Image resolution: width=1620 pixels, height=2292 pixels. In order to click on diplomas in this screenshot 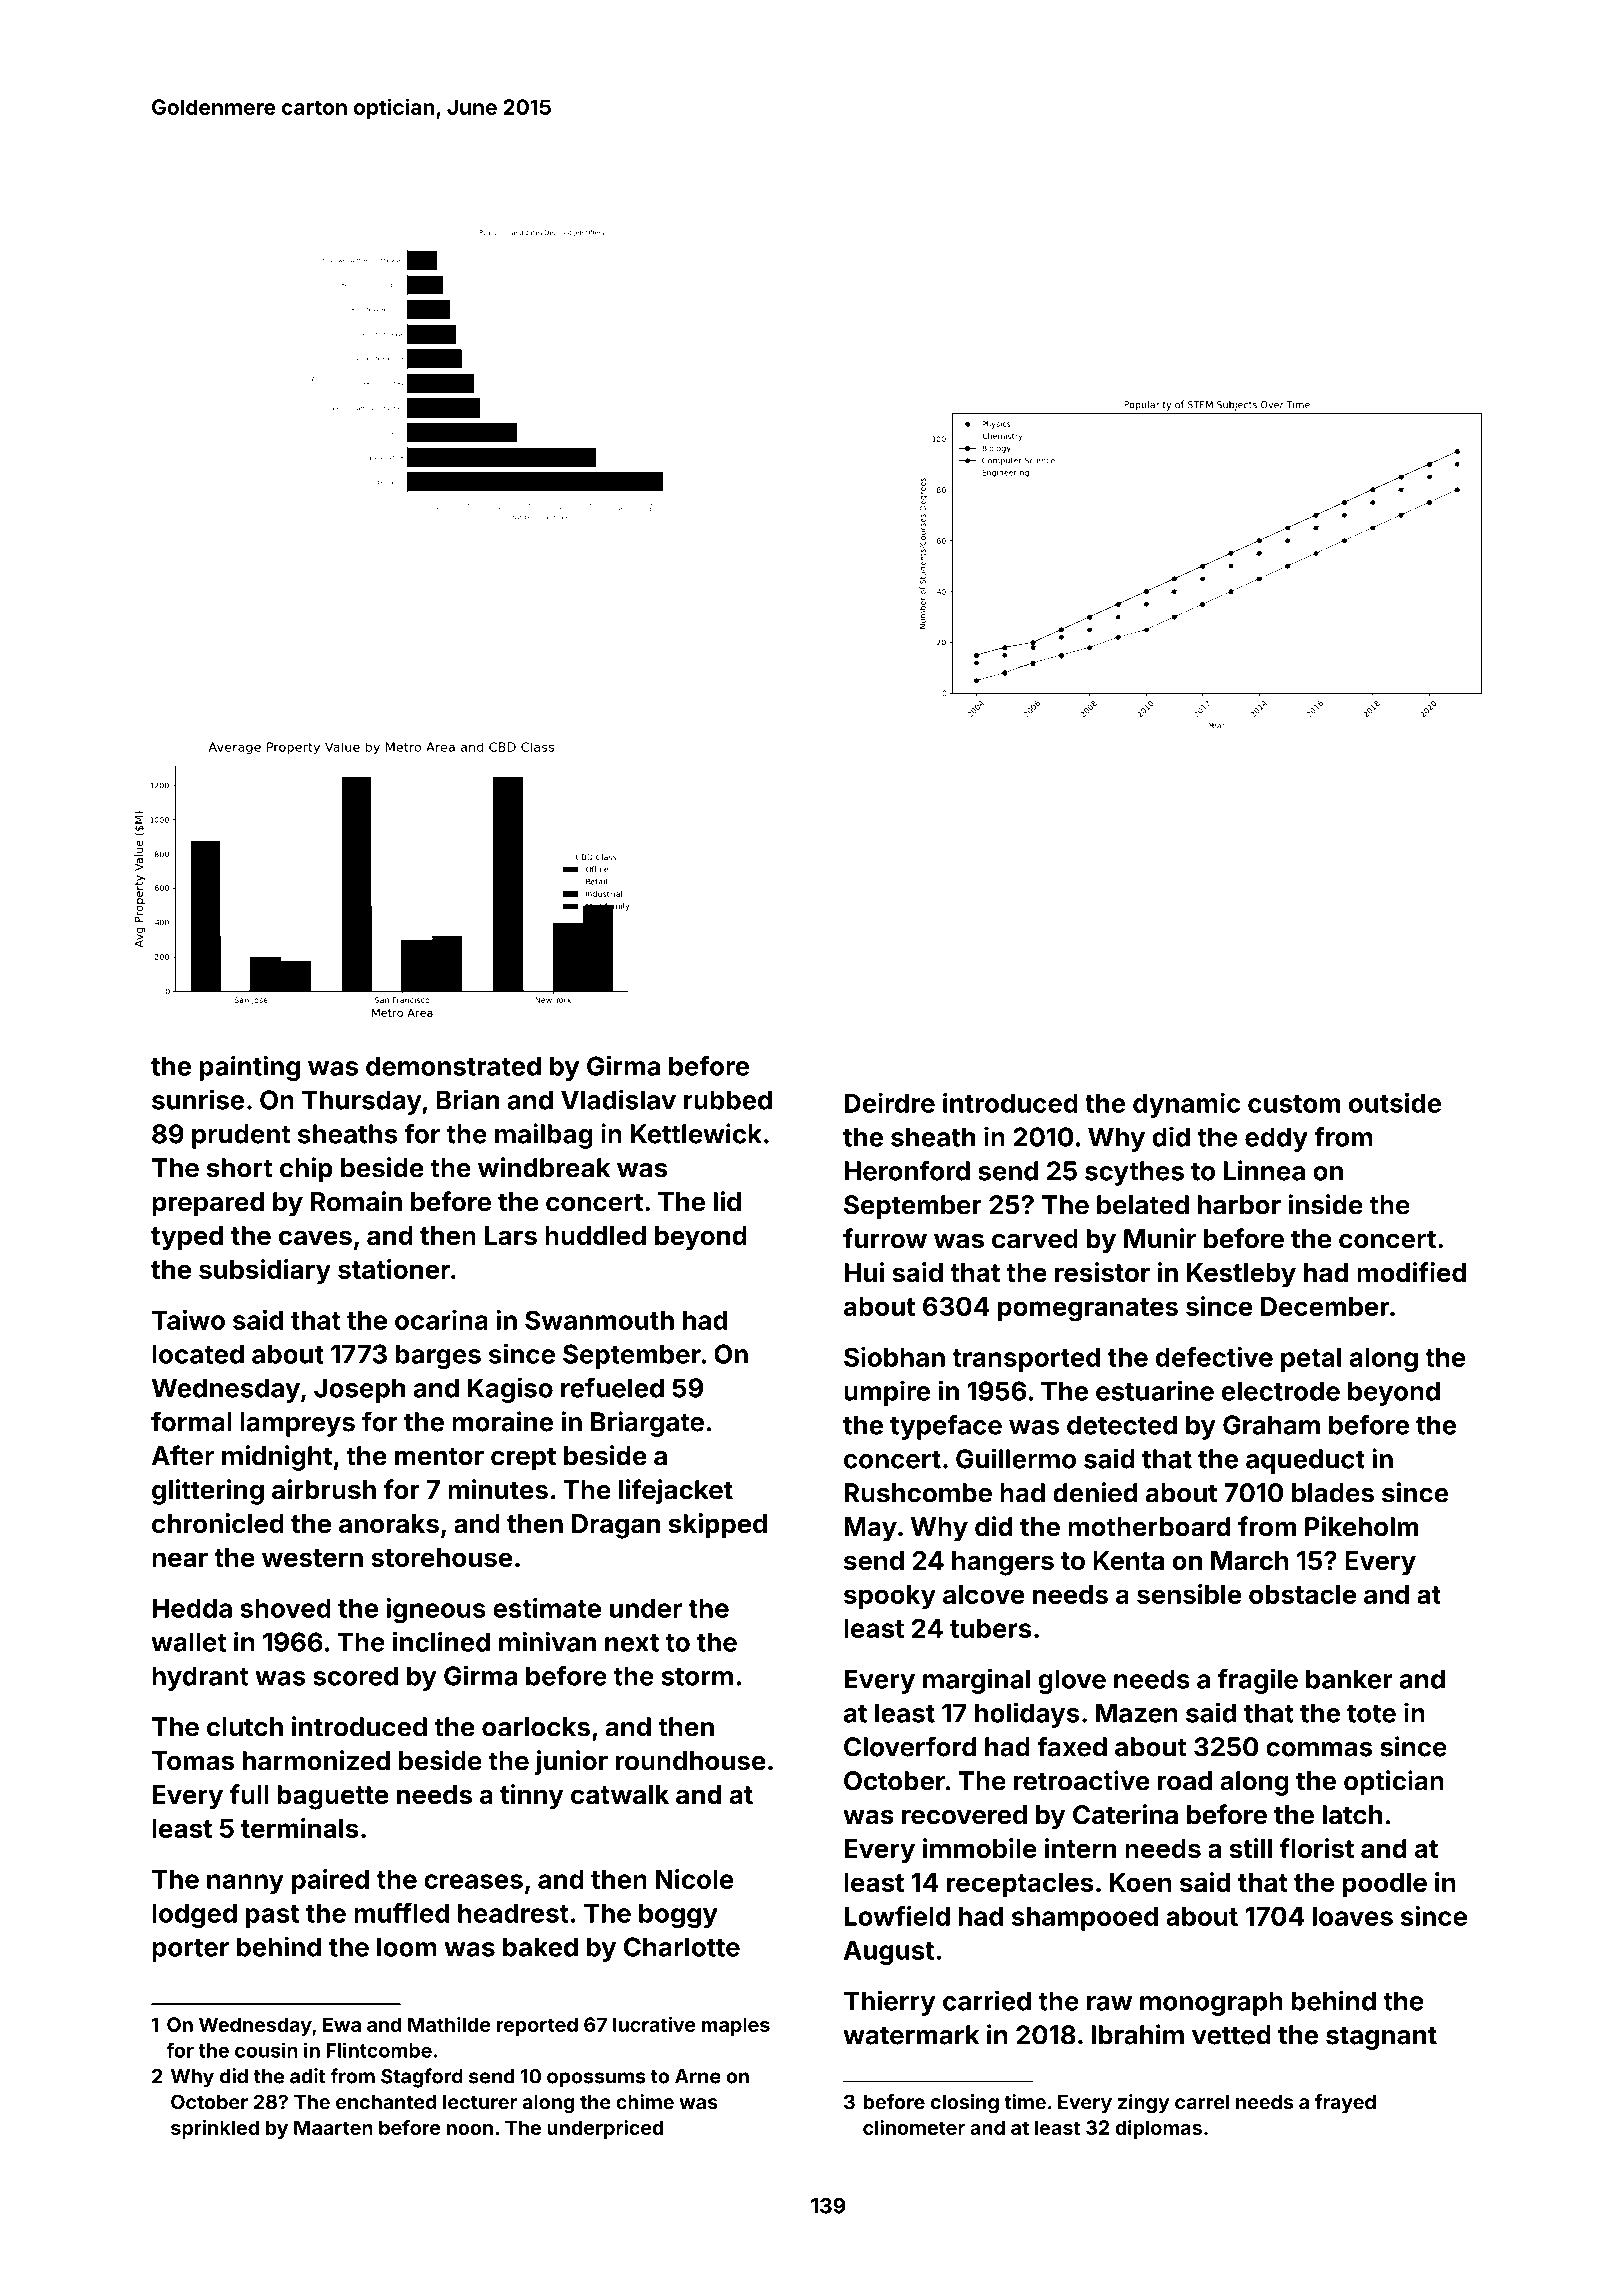, I will do `click(1158, 2129)`.
